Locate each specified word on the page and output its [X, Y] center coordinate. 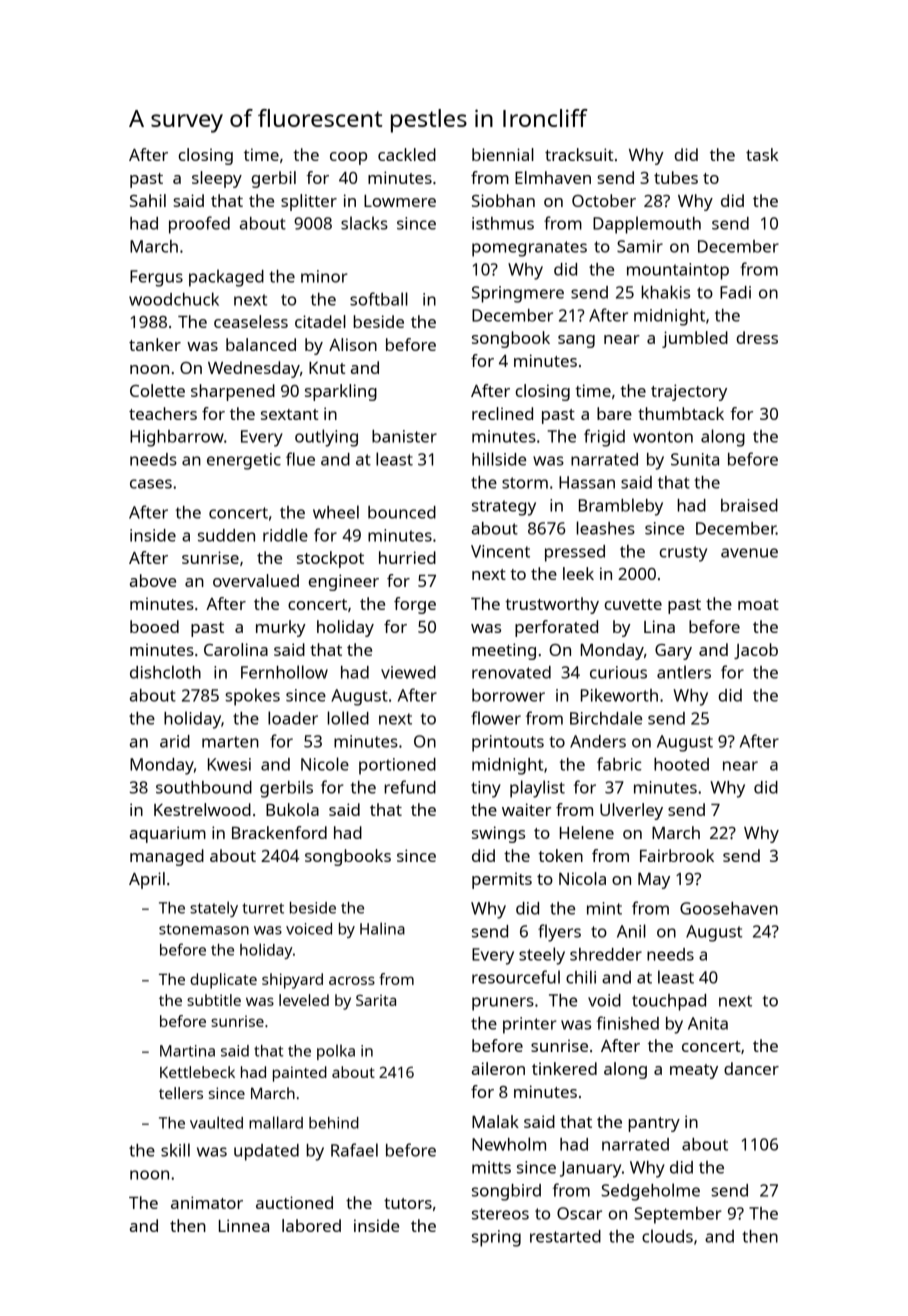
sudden [226, 535]
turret [263, 908]
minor [324, 276]
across [352, 980]
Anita [708, 1023]
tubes [676, 177]
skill [175, 1150]
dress [757, 337]
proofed [199, 225]
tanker [155, 344]
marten [230, 742]
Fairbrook [677, 855]
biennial [503, 154]
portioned [397, 766]
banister [404, 436]
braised [749, 505]
